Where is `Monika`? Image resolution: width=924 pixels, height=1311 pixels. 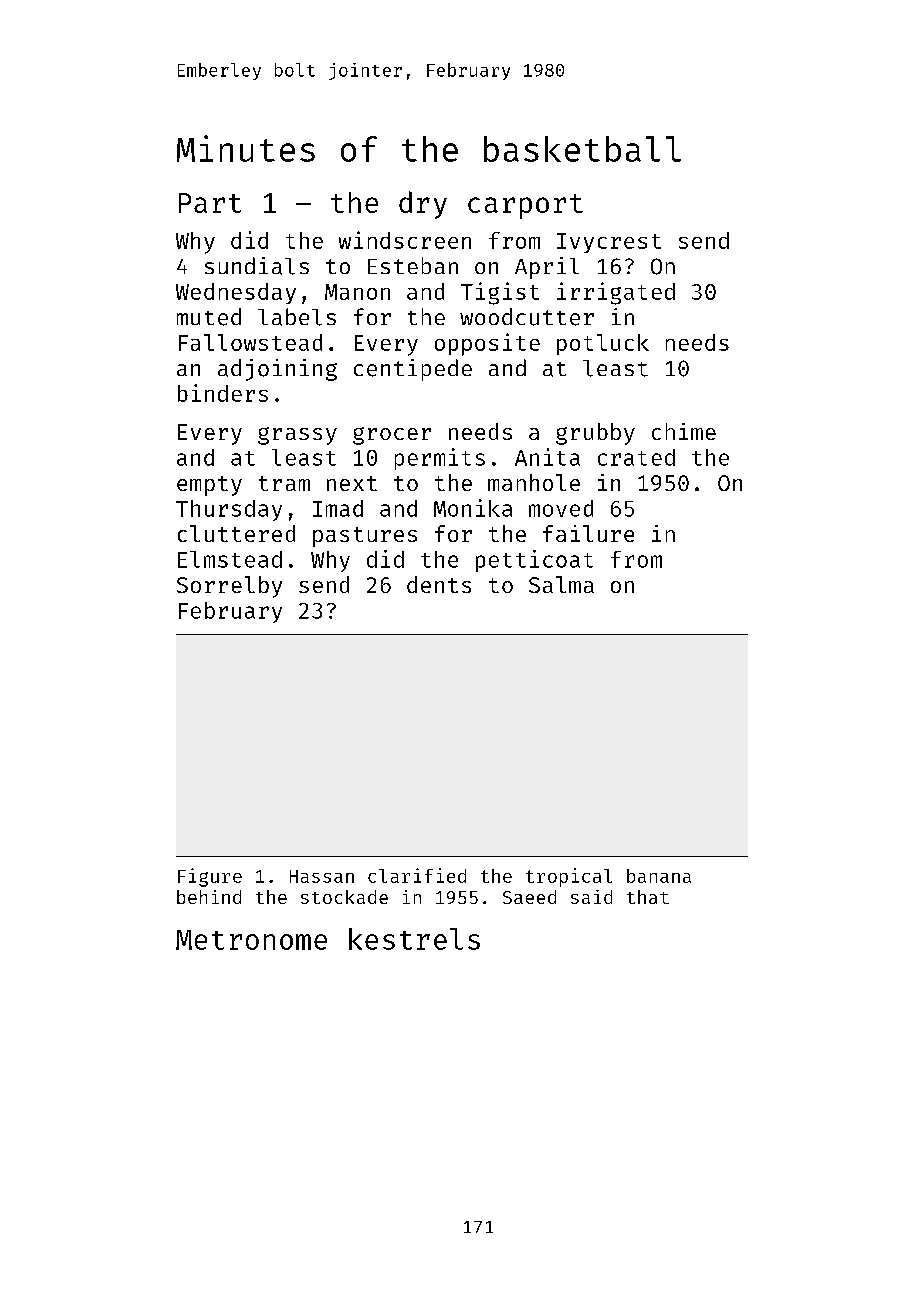
Monika is located at coordinates (473, 508).
